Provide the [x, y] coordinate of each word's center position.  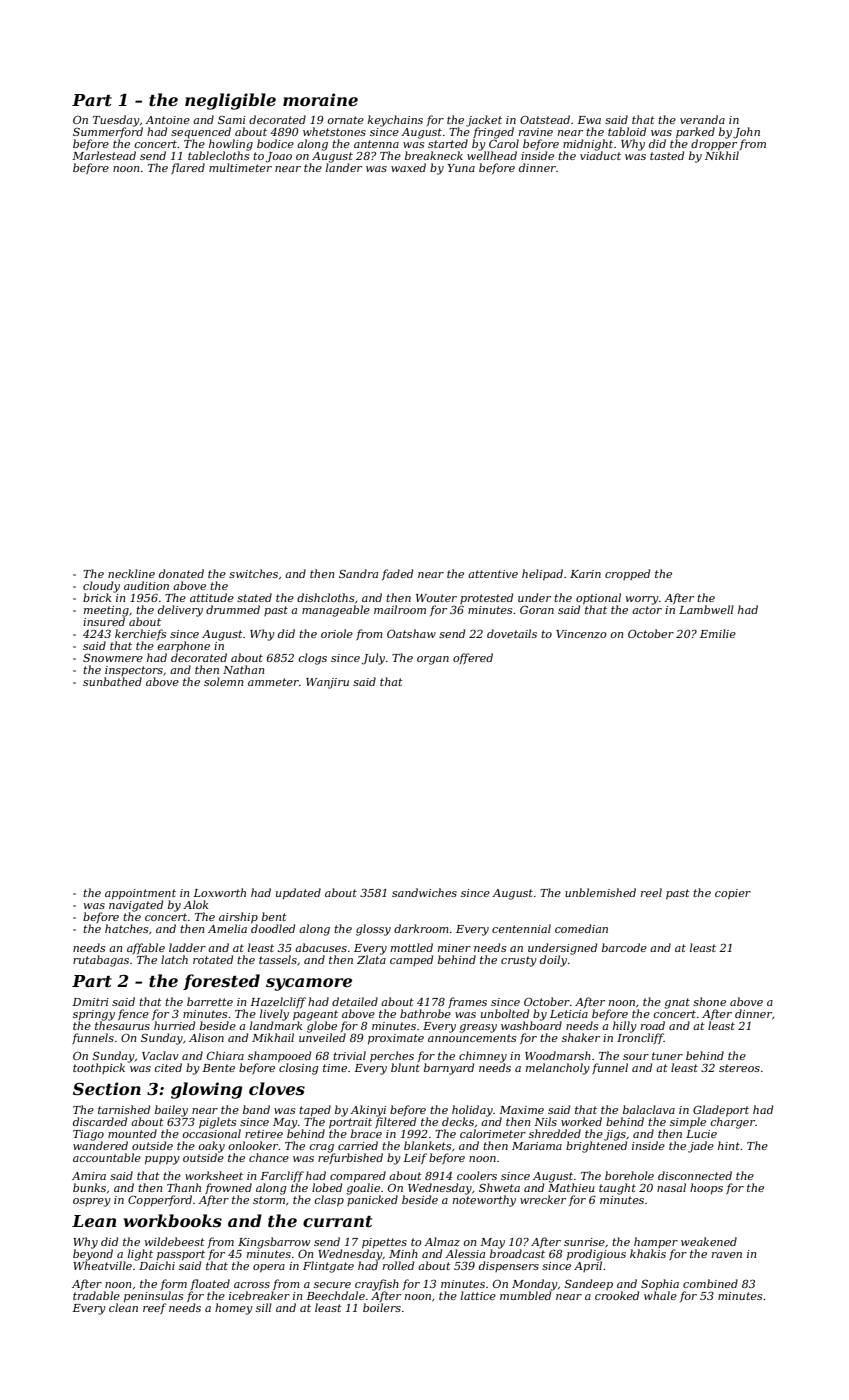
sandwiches [424, 892]
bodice [275, 143]
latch [174, 959]
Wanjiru [327, 683]
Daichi [157, 1265]
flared [188, 168]
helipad [542, 574]
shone [709, 1001]
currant [337, 1222]
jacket [484, 121]
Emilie [718, 633]
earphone [184, 646]
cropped [627, 574]
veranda [702, 119]
